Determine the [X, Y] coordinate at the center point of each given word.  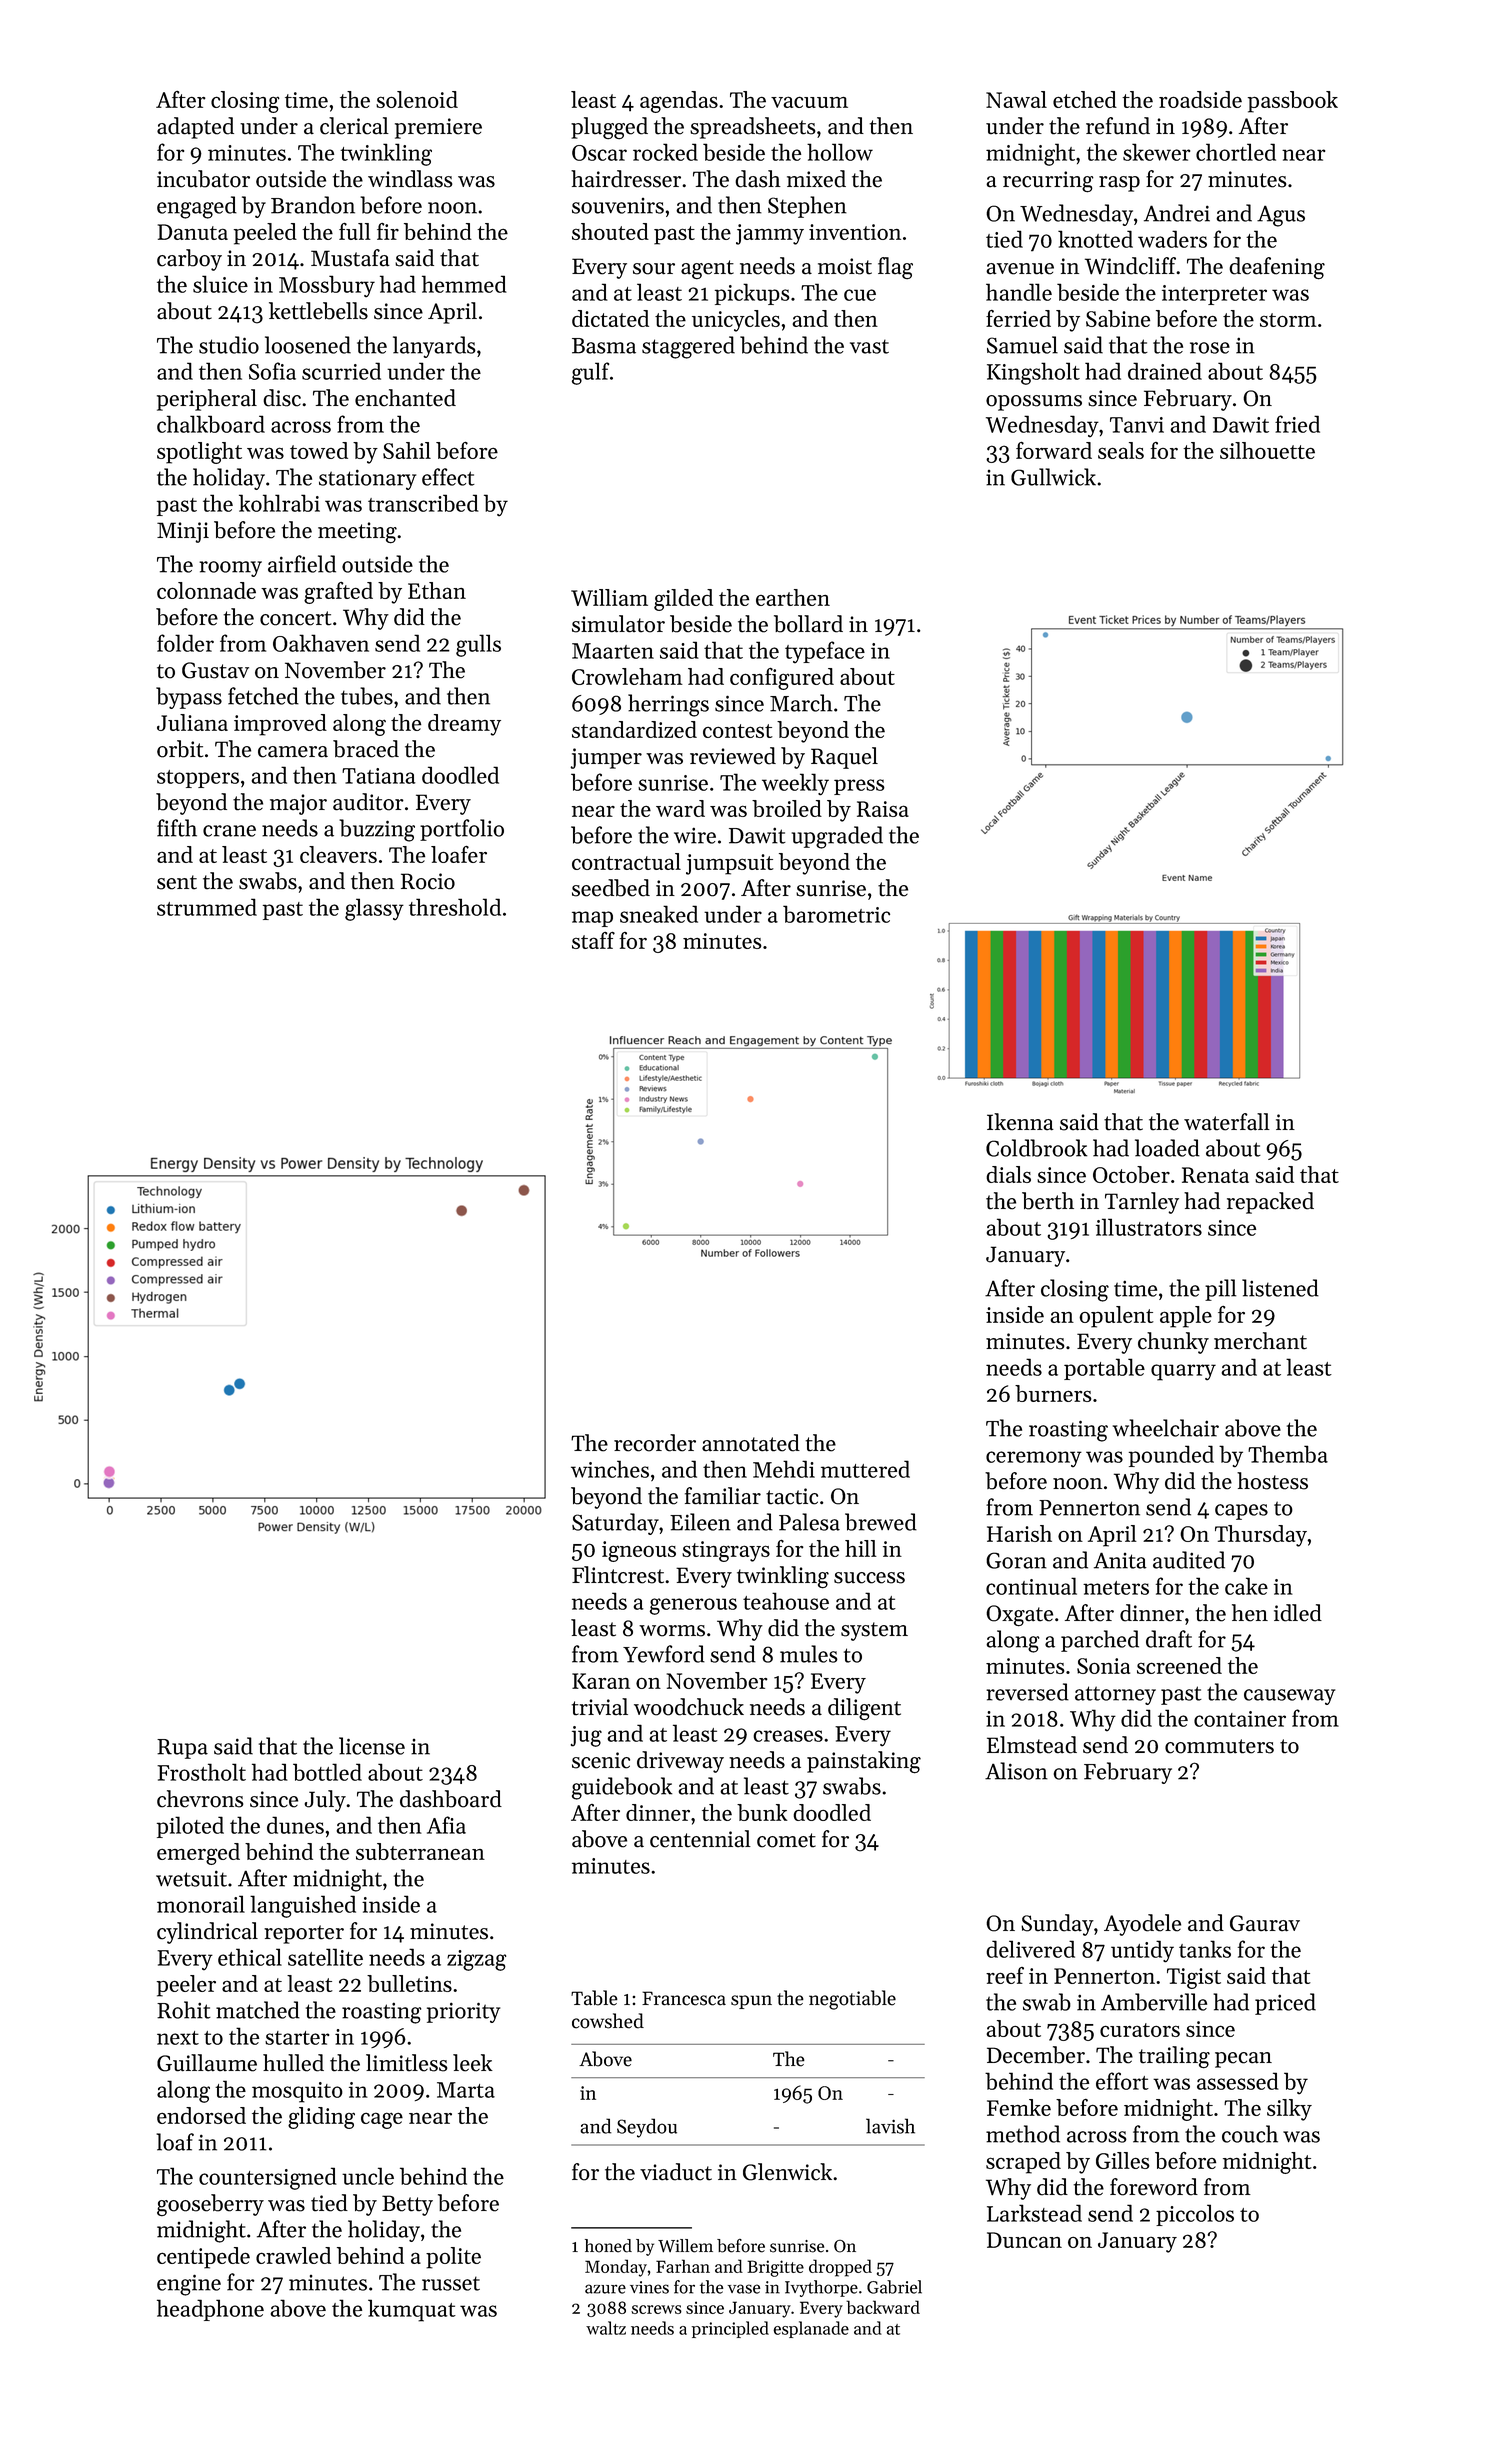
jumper [606, 758]
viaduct [676, 2172]
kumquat [412, 2310]
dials [1008, 1174]
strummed [207, 907]
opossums [1034, 403]
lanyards [434, 347]
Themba [1288, 1454]
